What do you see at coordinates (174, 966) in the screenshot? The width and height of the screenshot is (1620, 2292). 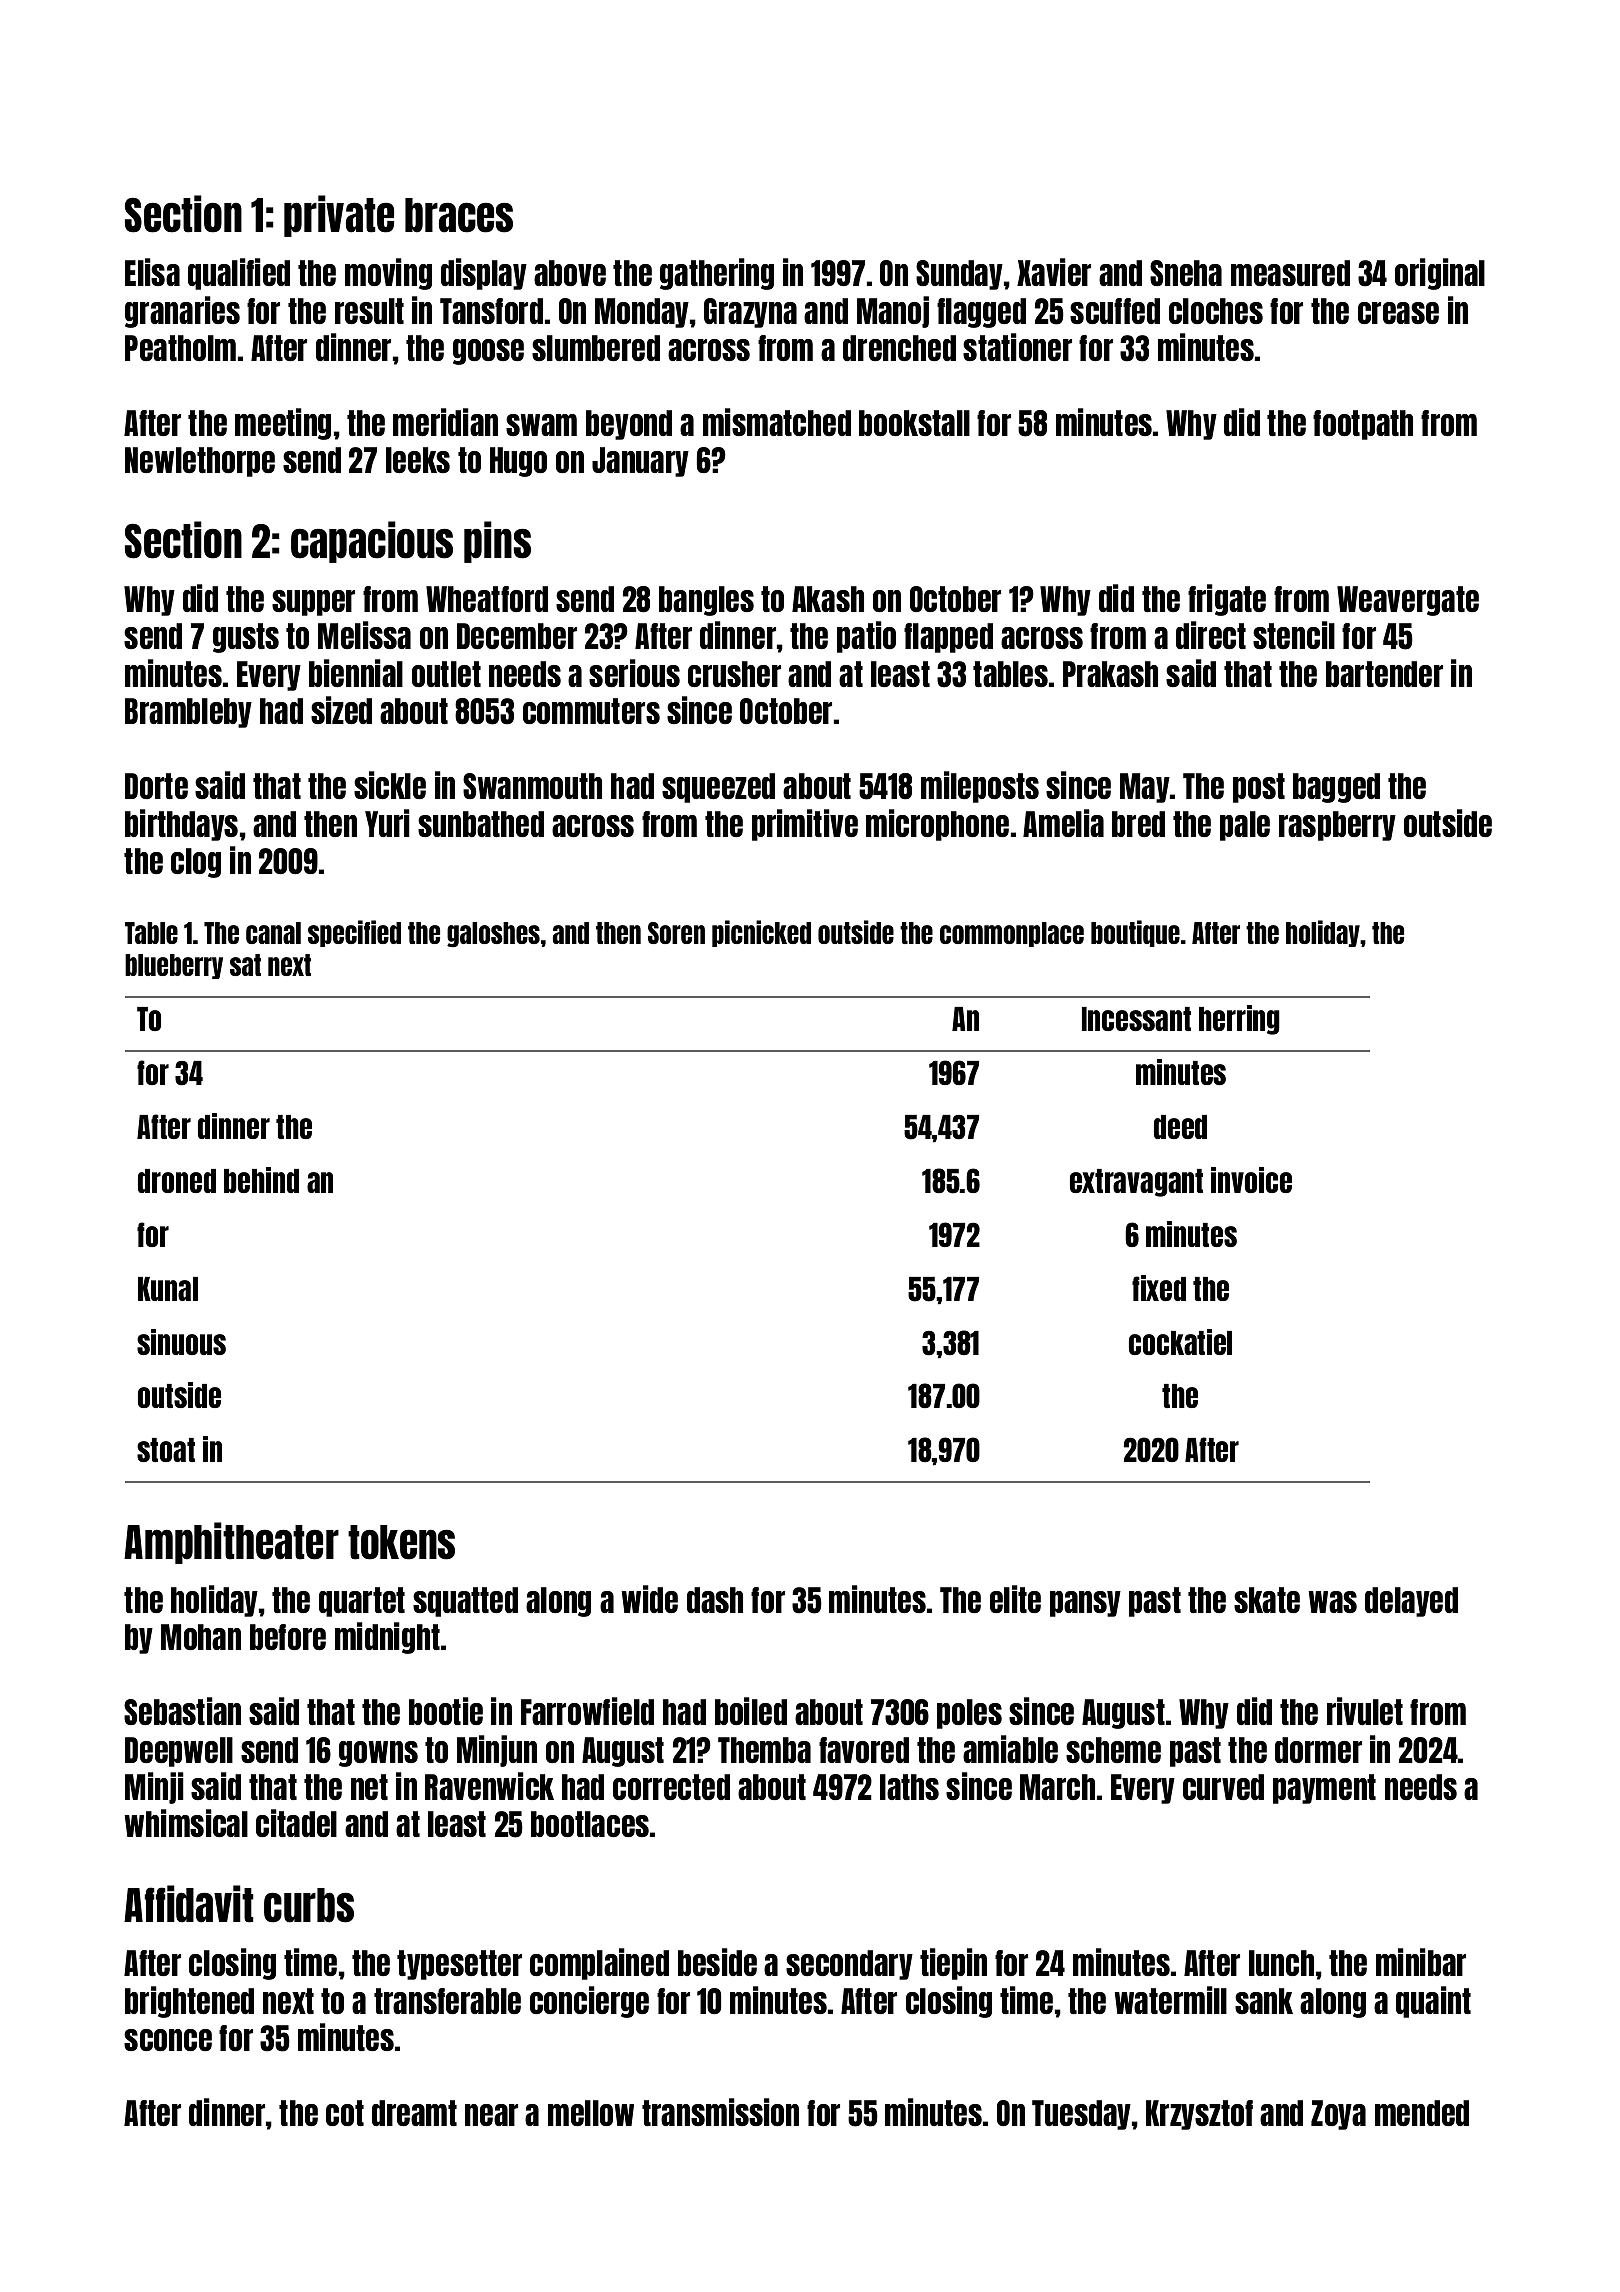 I see `blueberry` at bounding box center [174, 966].
